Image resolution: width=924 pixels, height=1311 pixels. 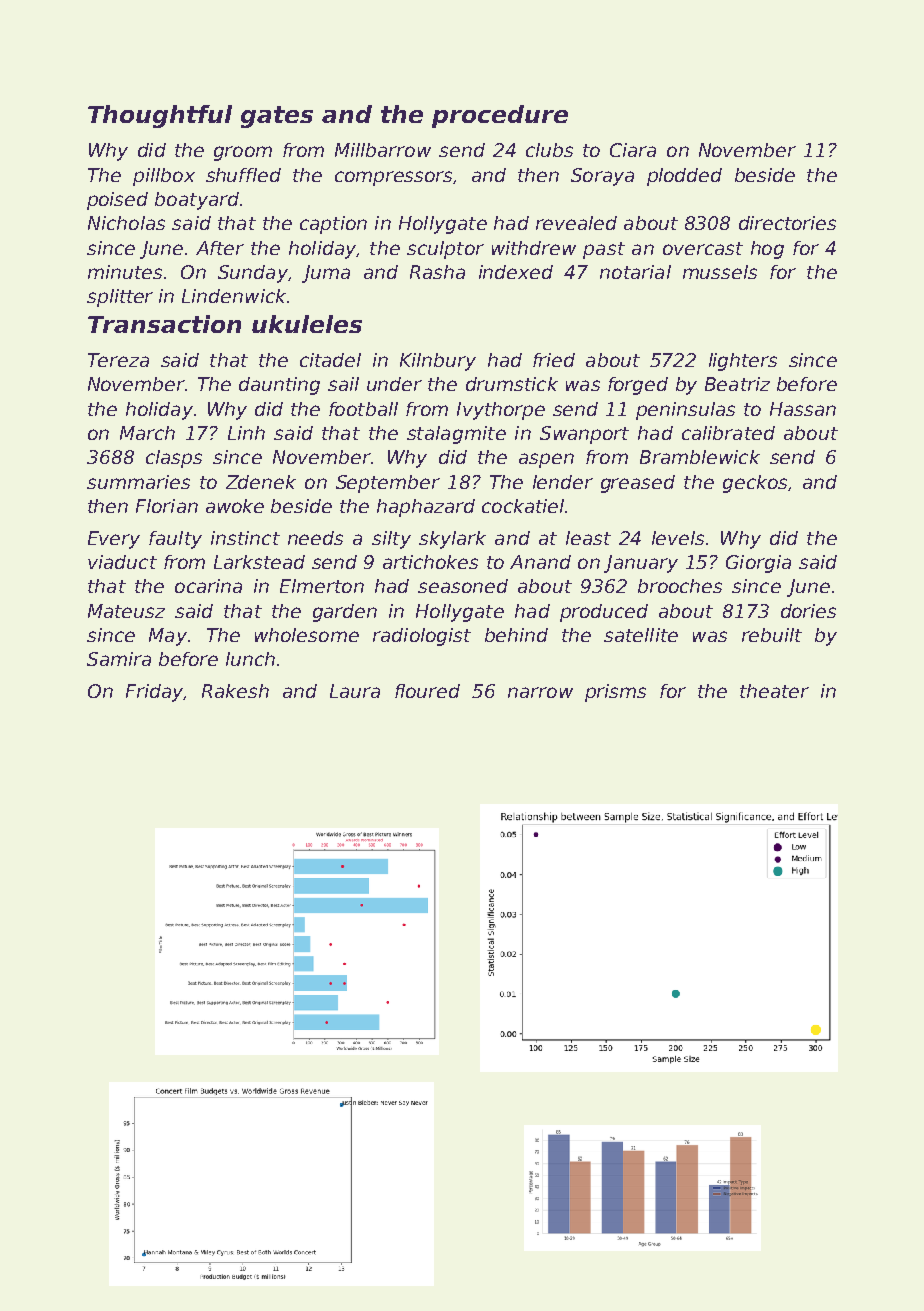 I want to click on summaries, so click(x=138, y=482).
